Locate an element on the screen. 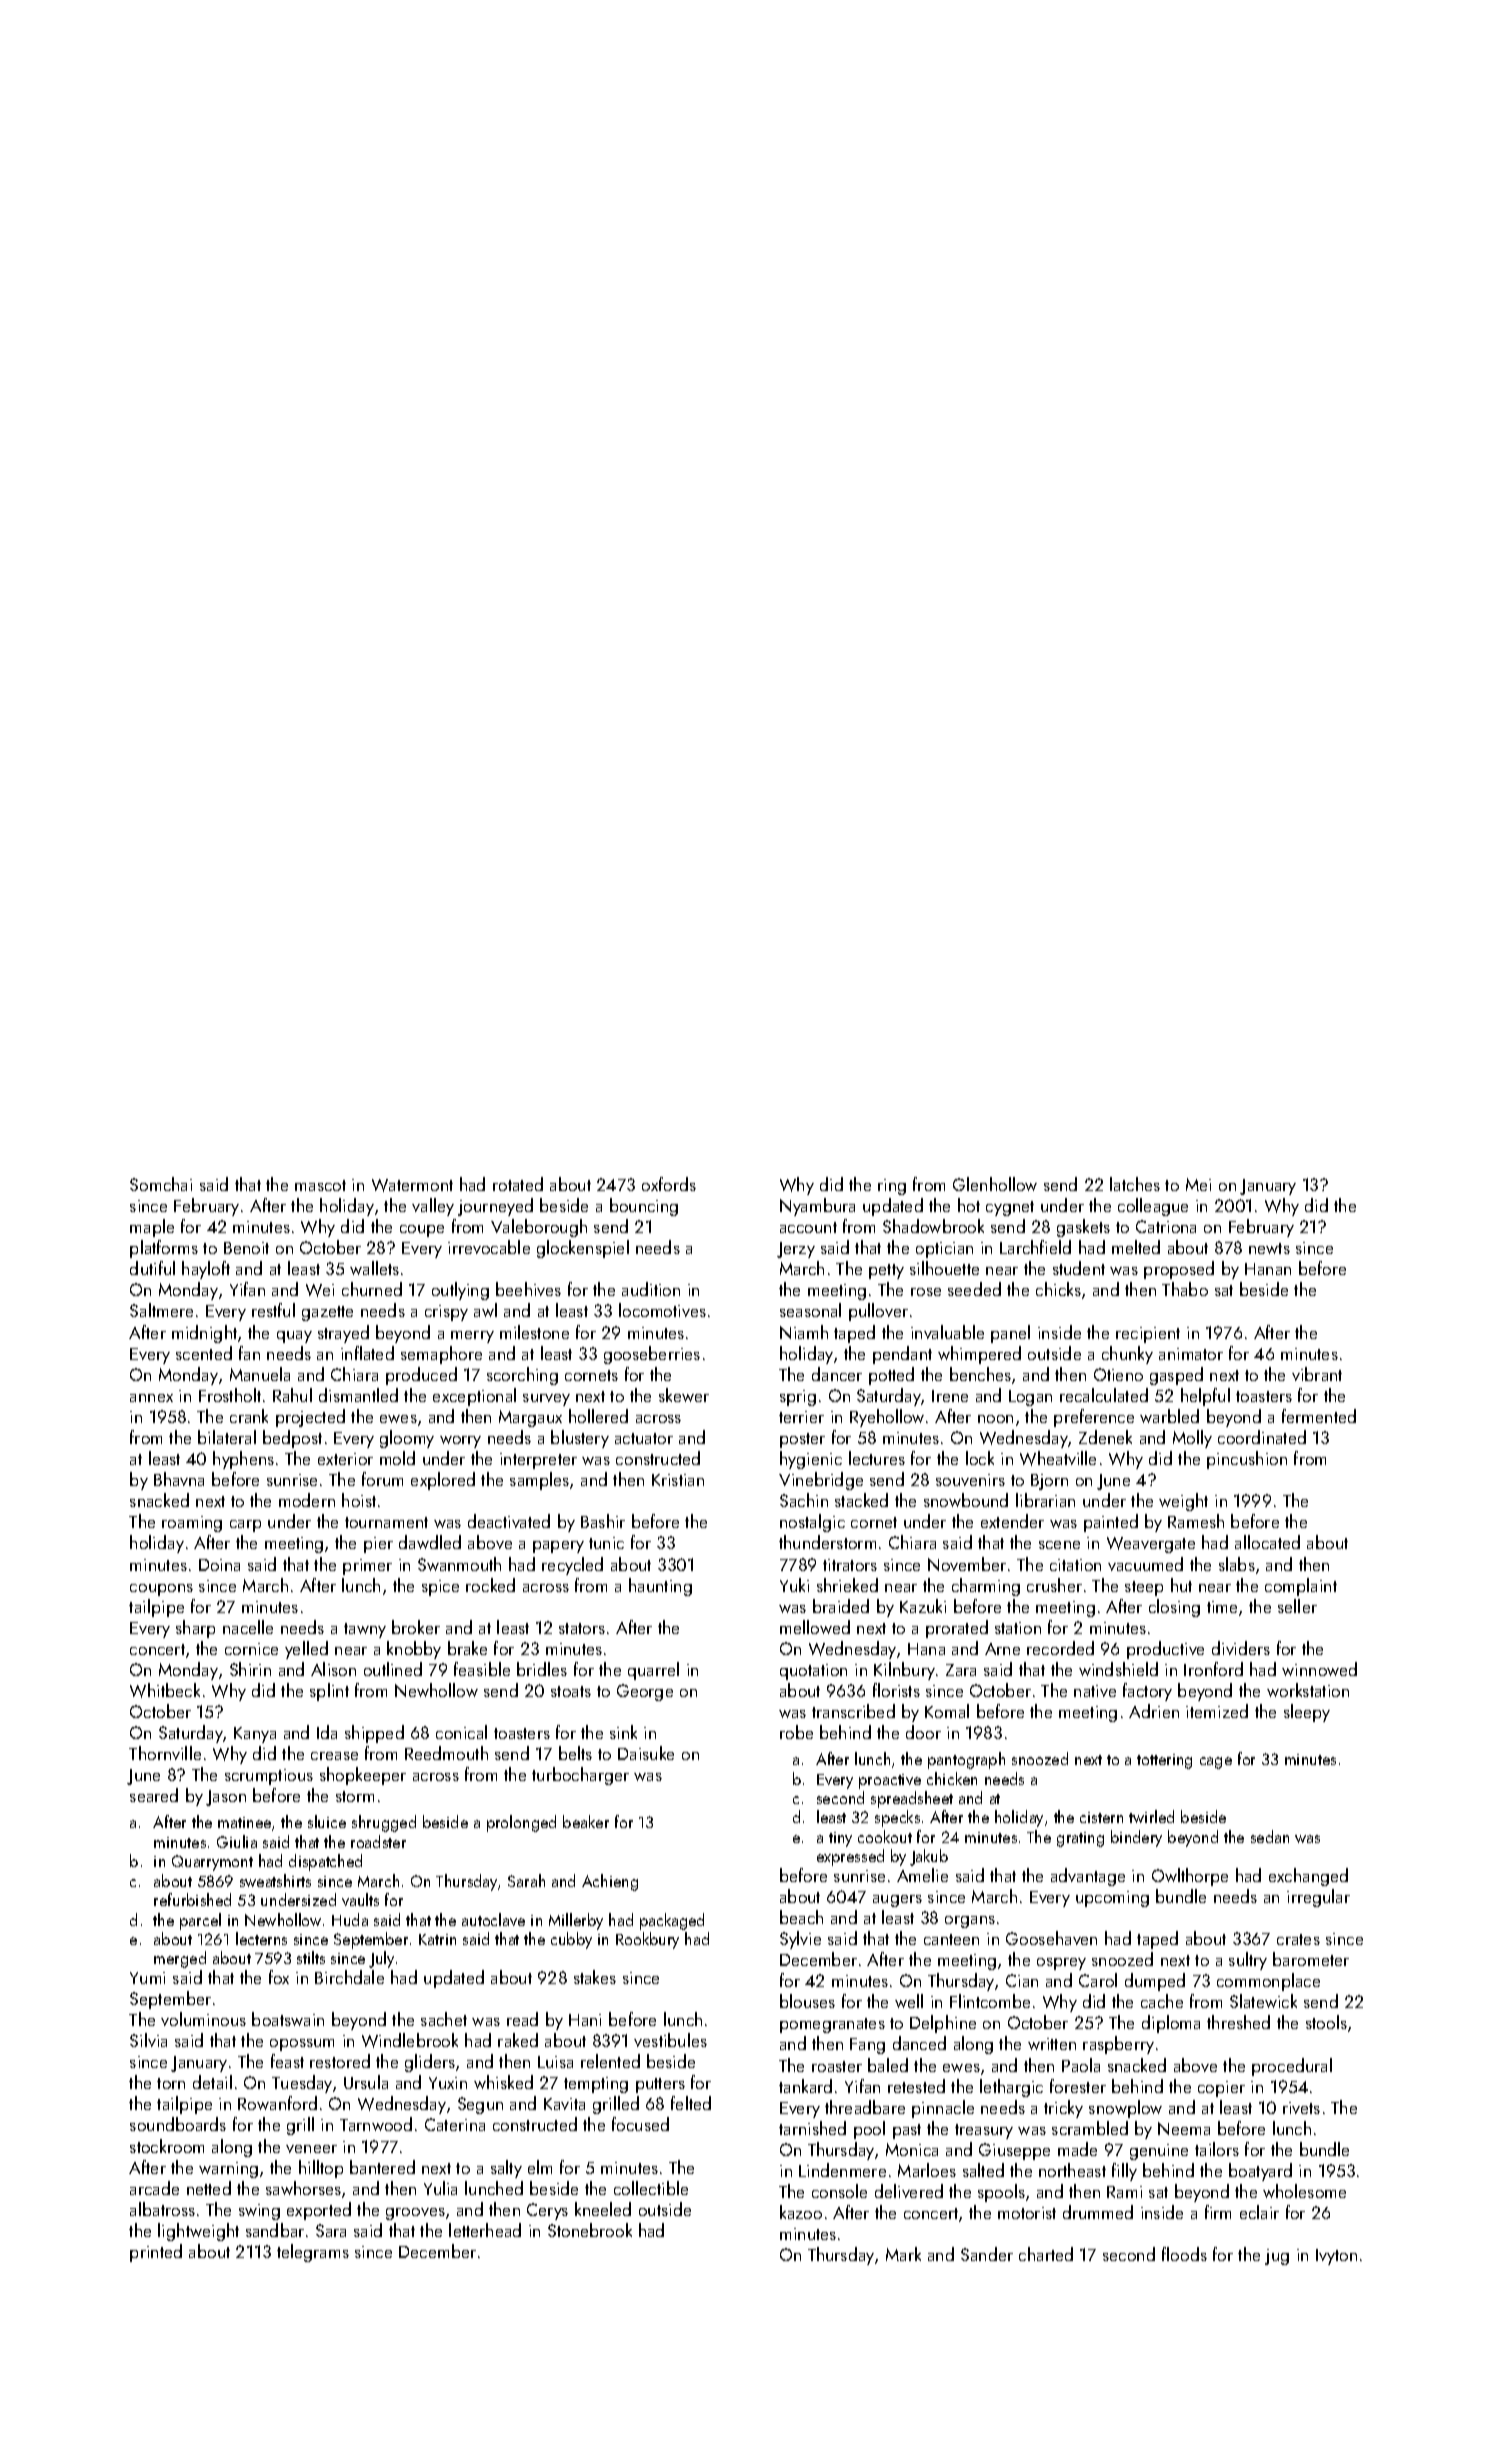 This screenshot has width=1496, height=2464. barometer is located at coordinates (1311, 1959).
